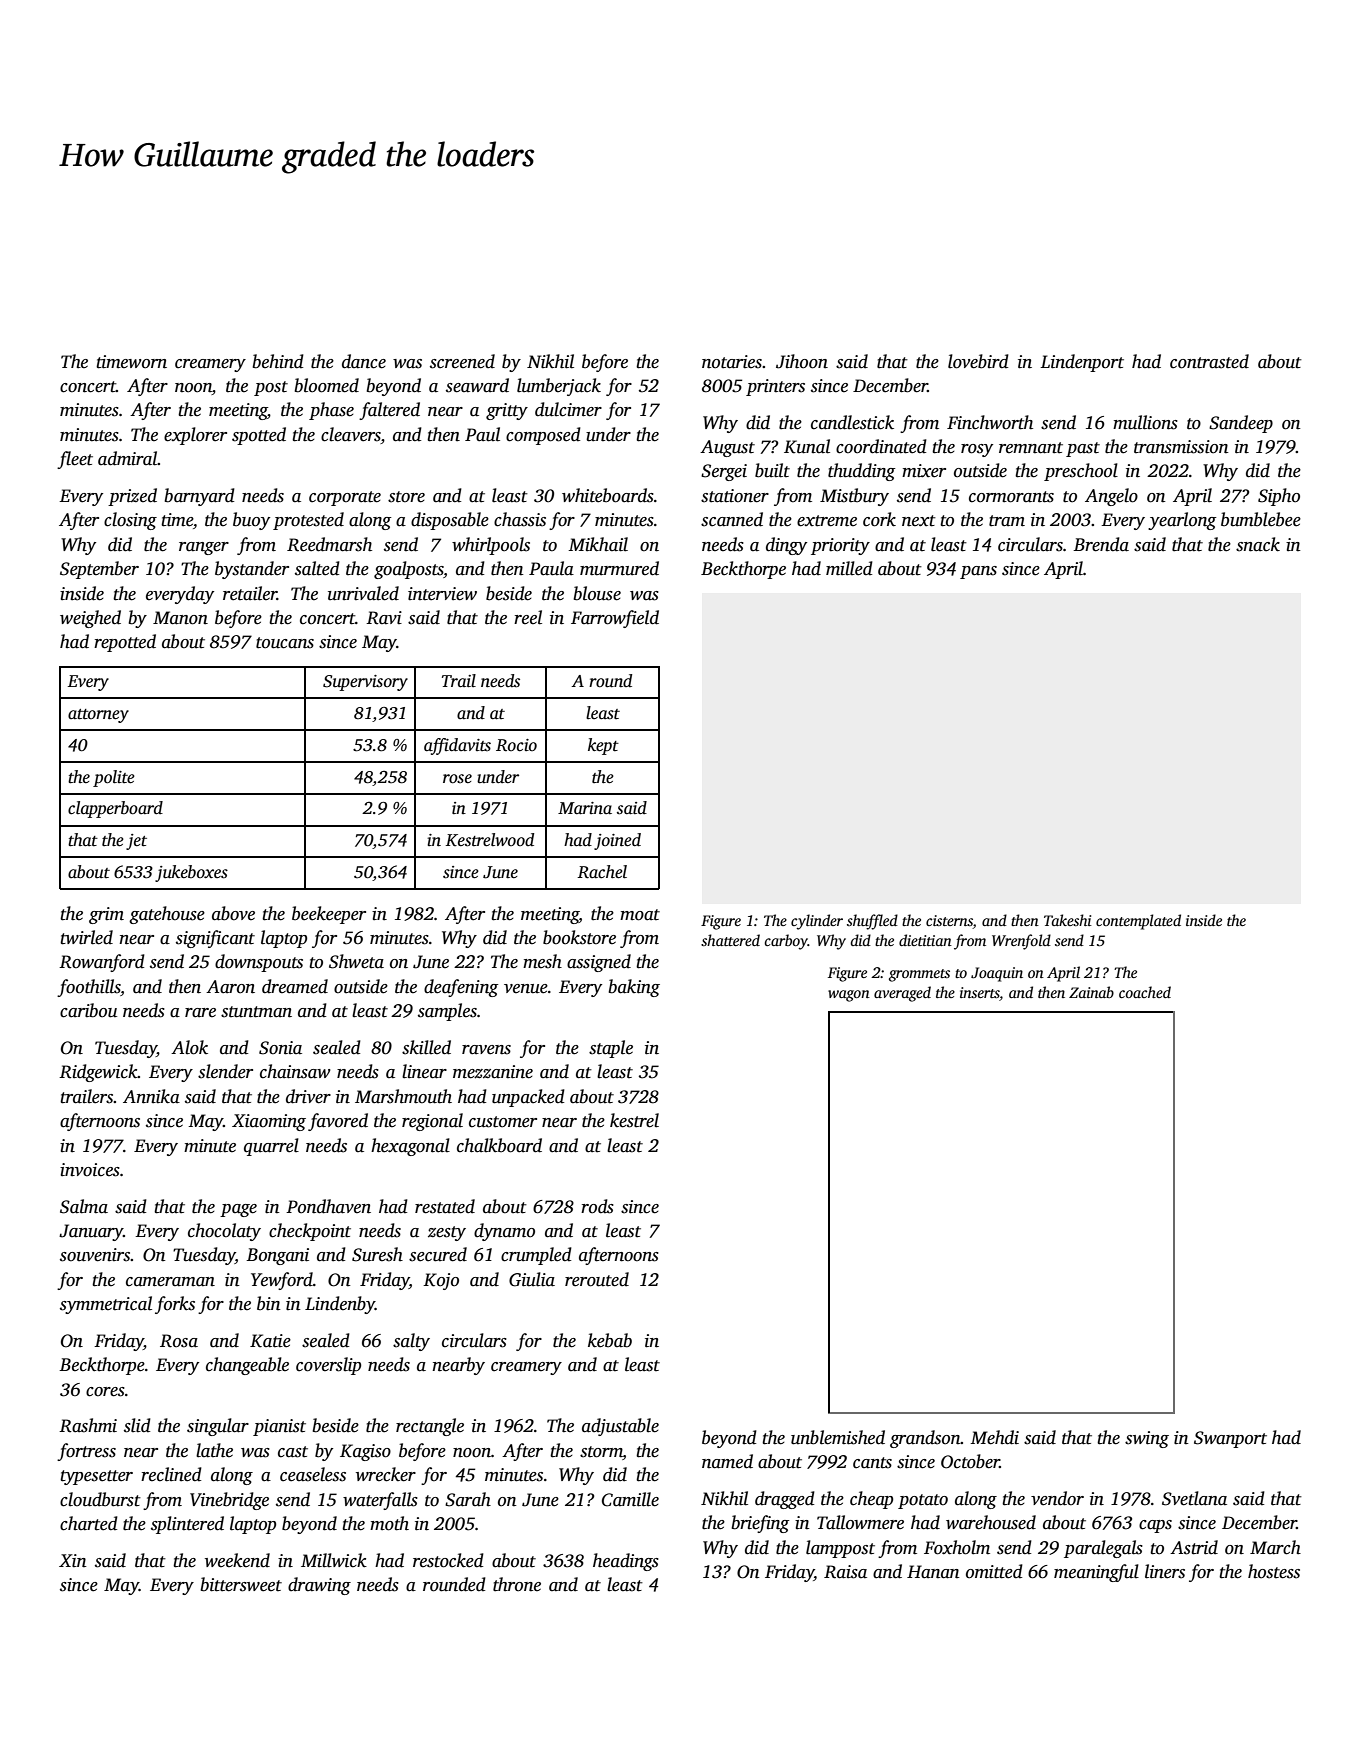 This screenshot has height=1762, width=1361. I want to click on Swanport, so click(1230, 1439).
